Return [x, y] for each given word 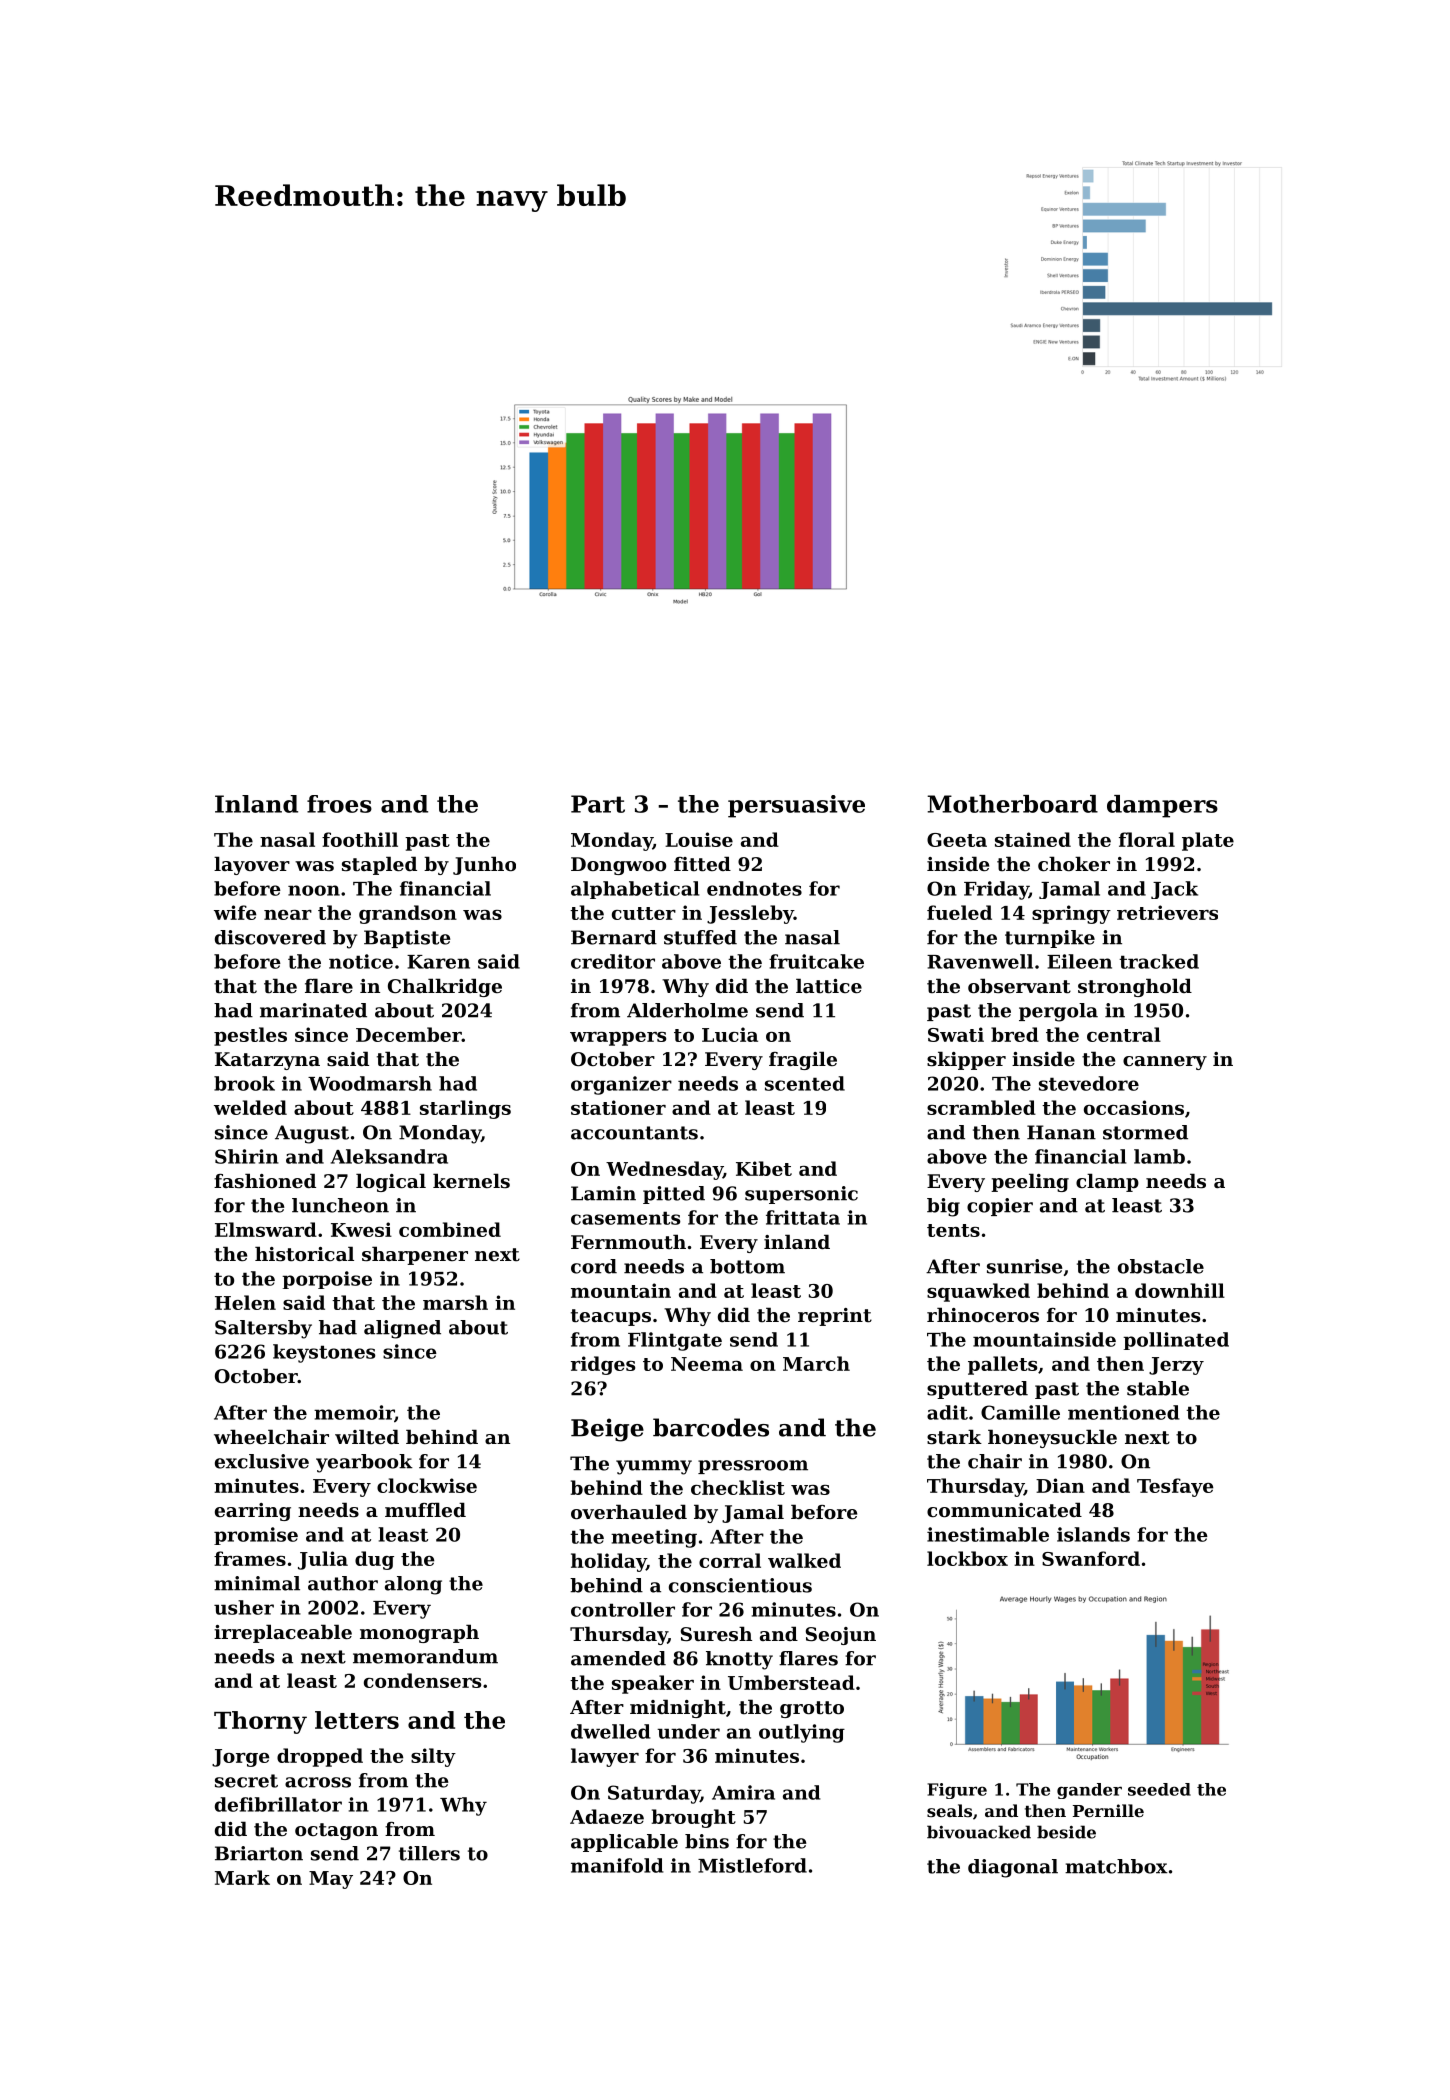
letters [357, 1720]
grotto [812, 1709]
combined [450, 1229]
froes [339, 804]
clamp [1107, 1182]
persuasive [796, 806]
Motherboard [1012, 804]
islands [1093, 1534]
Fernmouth [628, 1242]
